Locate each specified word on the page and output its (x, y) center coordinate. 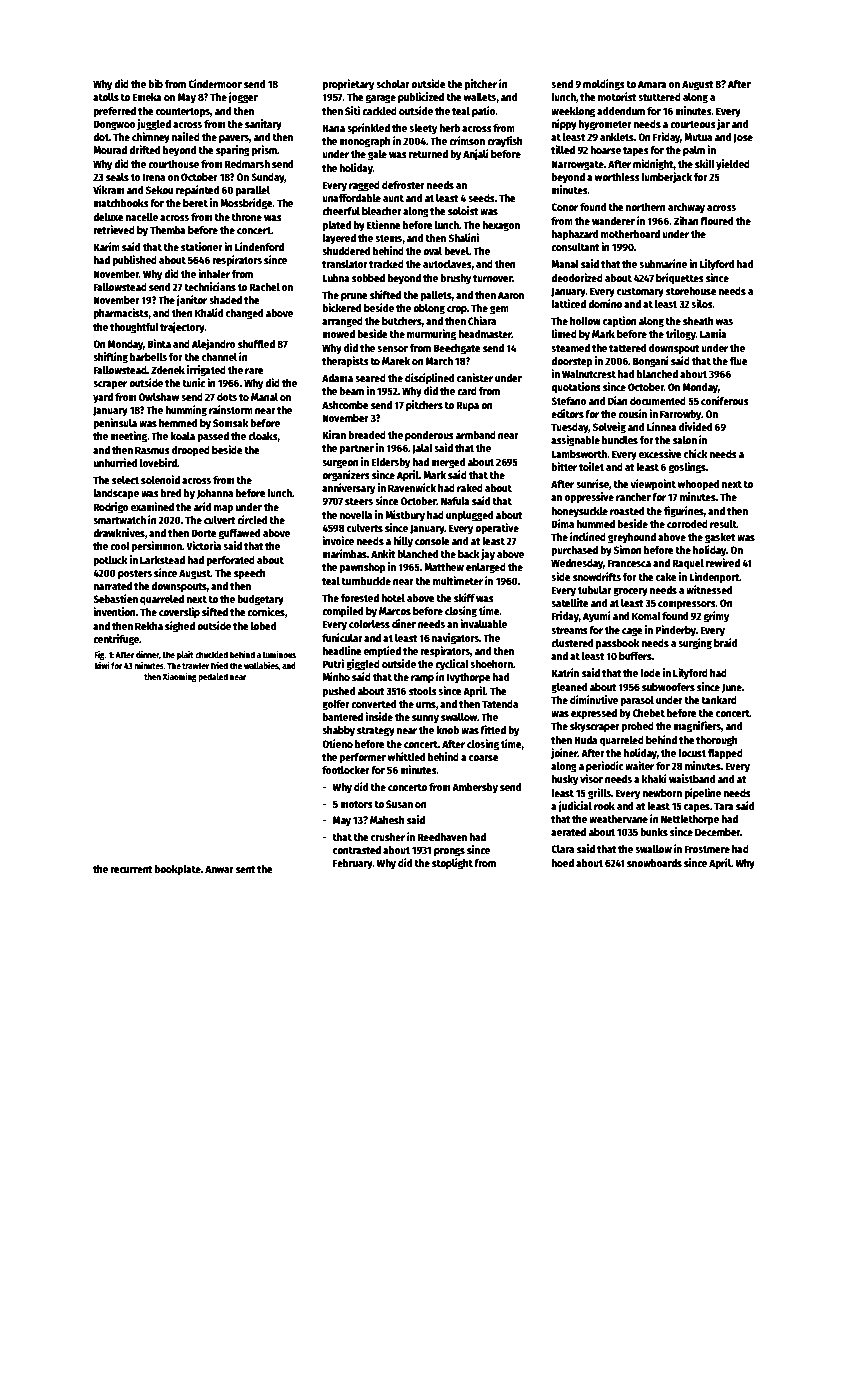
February (353, 864)
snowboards (654, 863)
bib (155, 83)
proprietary (348, 85)
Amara (652, 84)
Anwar (219, 869)
